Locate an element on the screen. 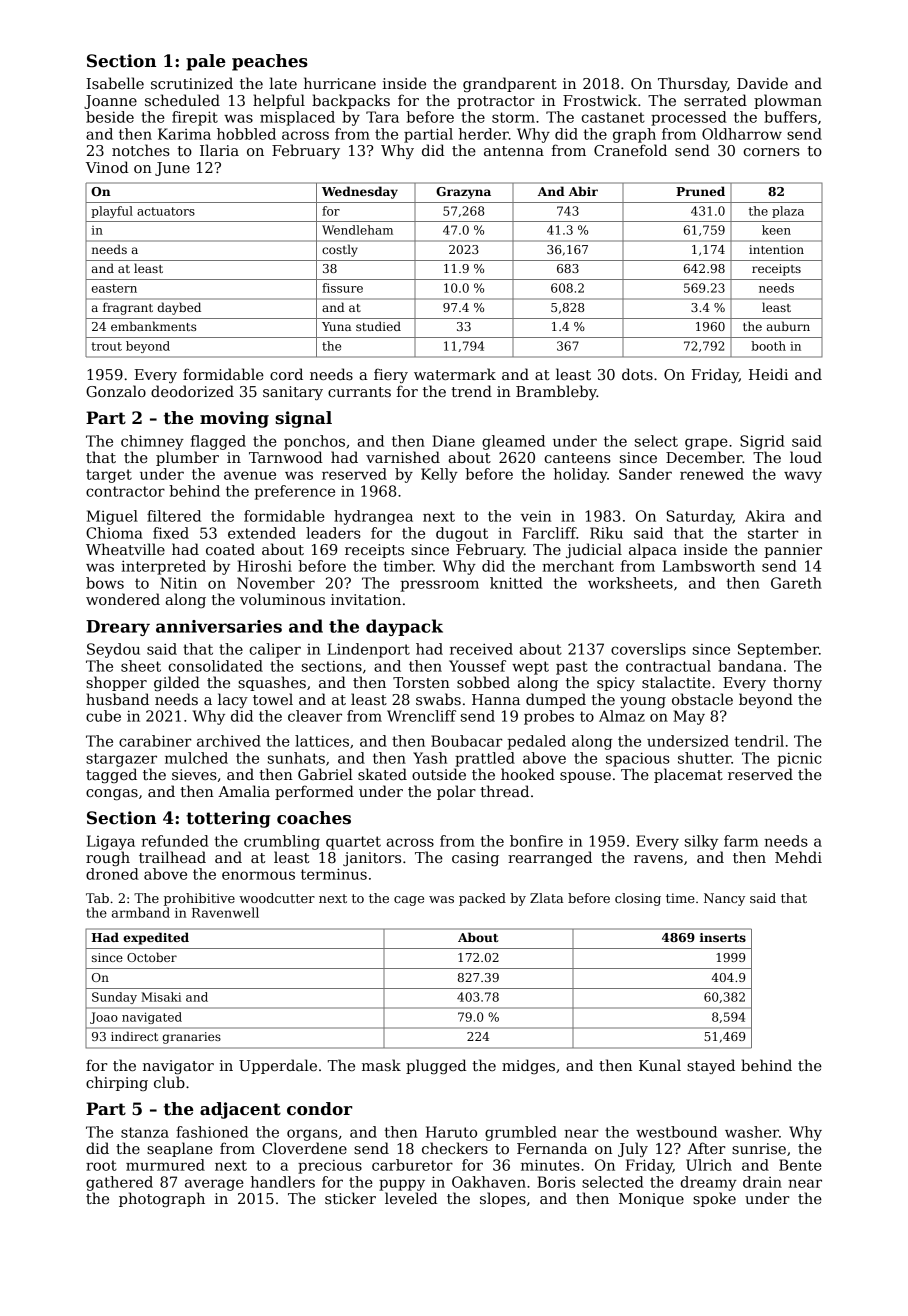  corners is located at coordinates (771, 152).
